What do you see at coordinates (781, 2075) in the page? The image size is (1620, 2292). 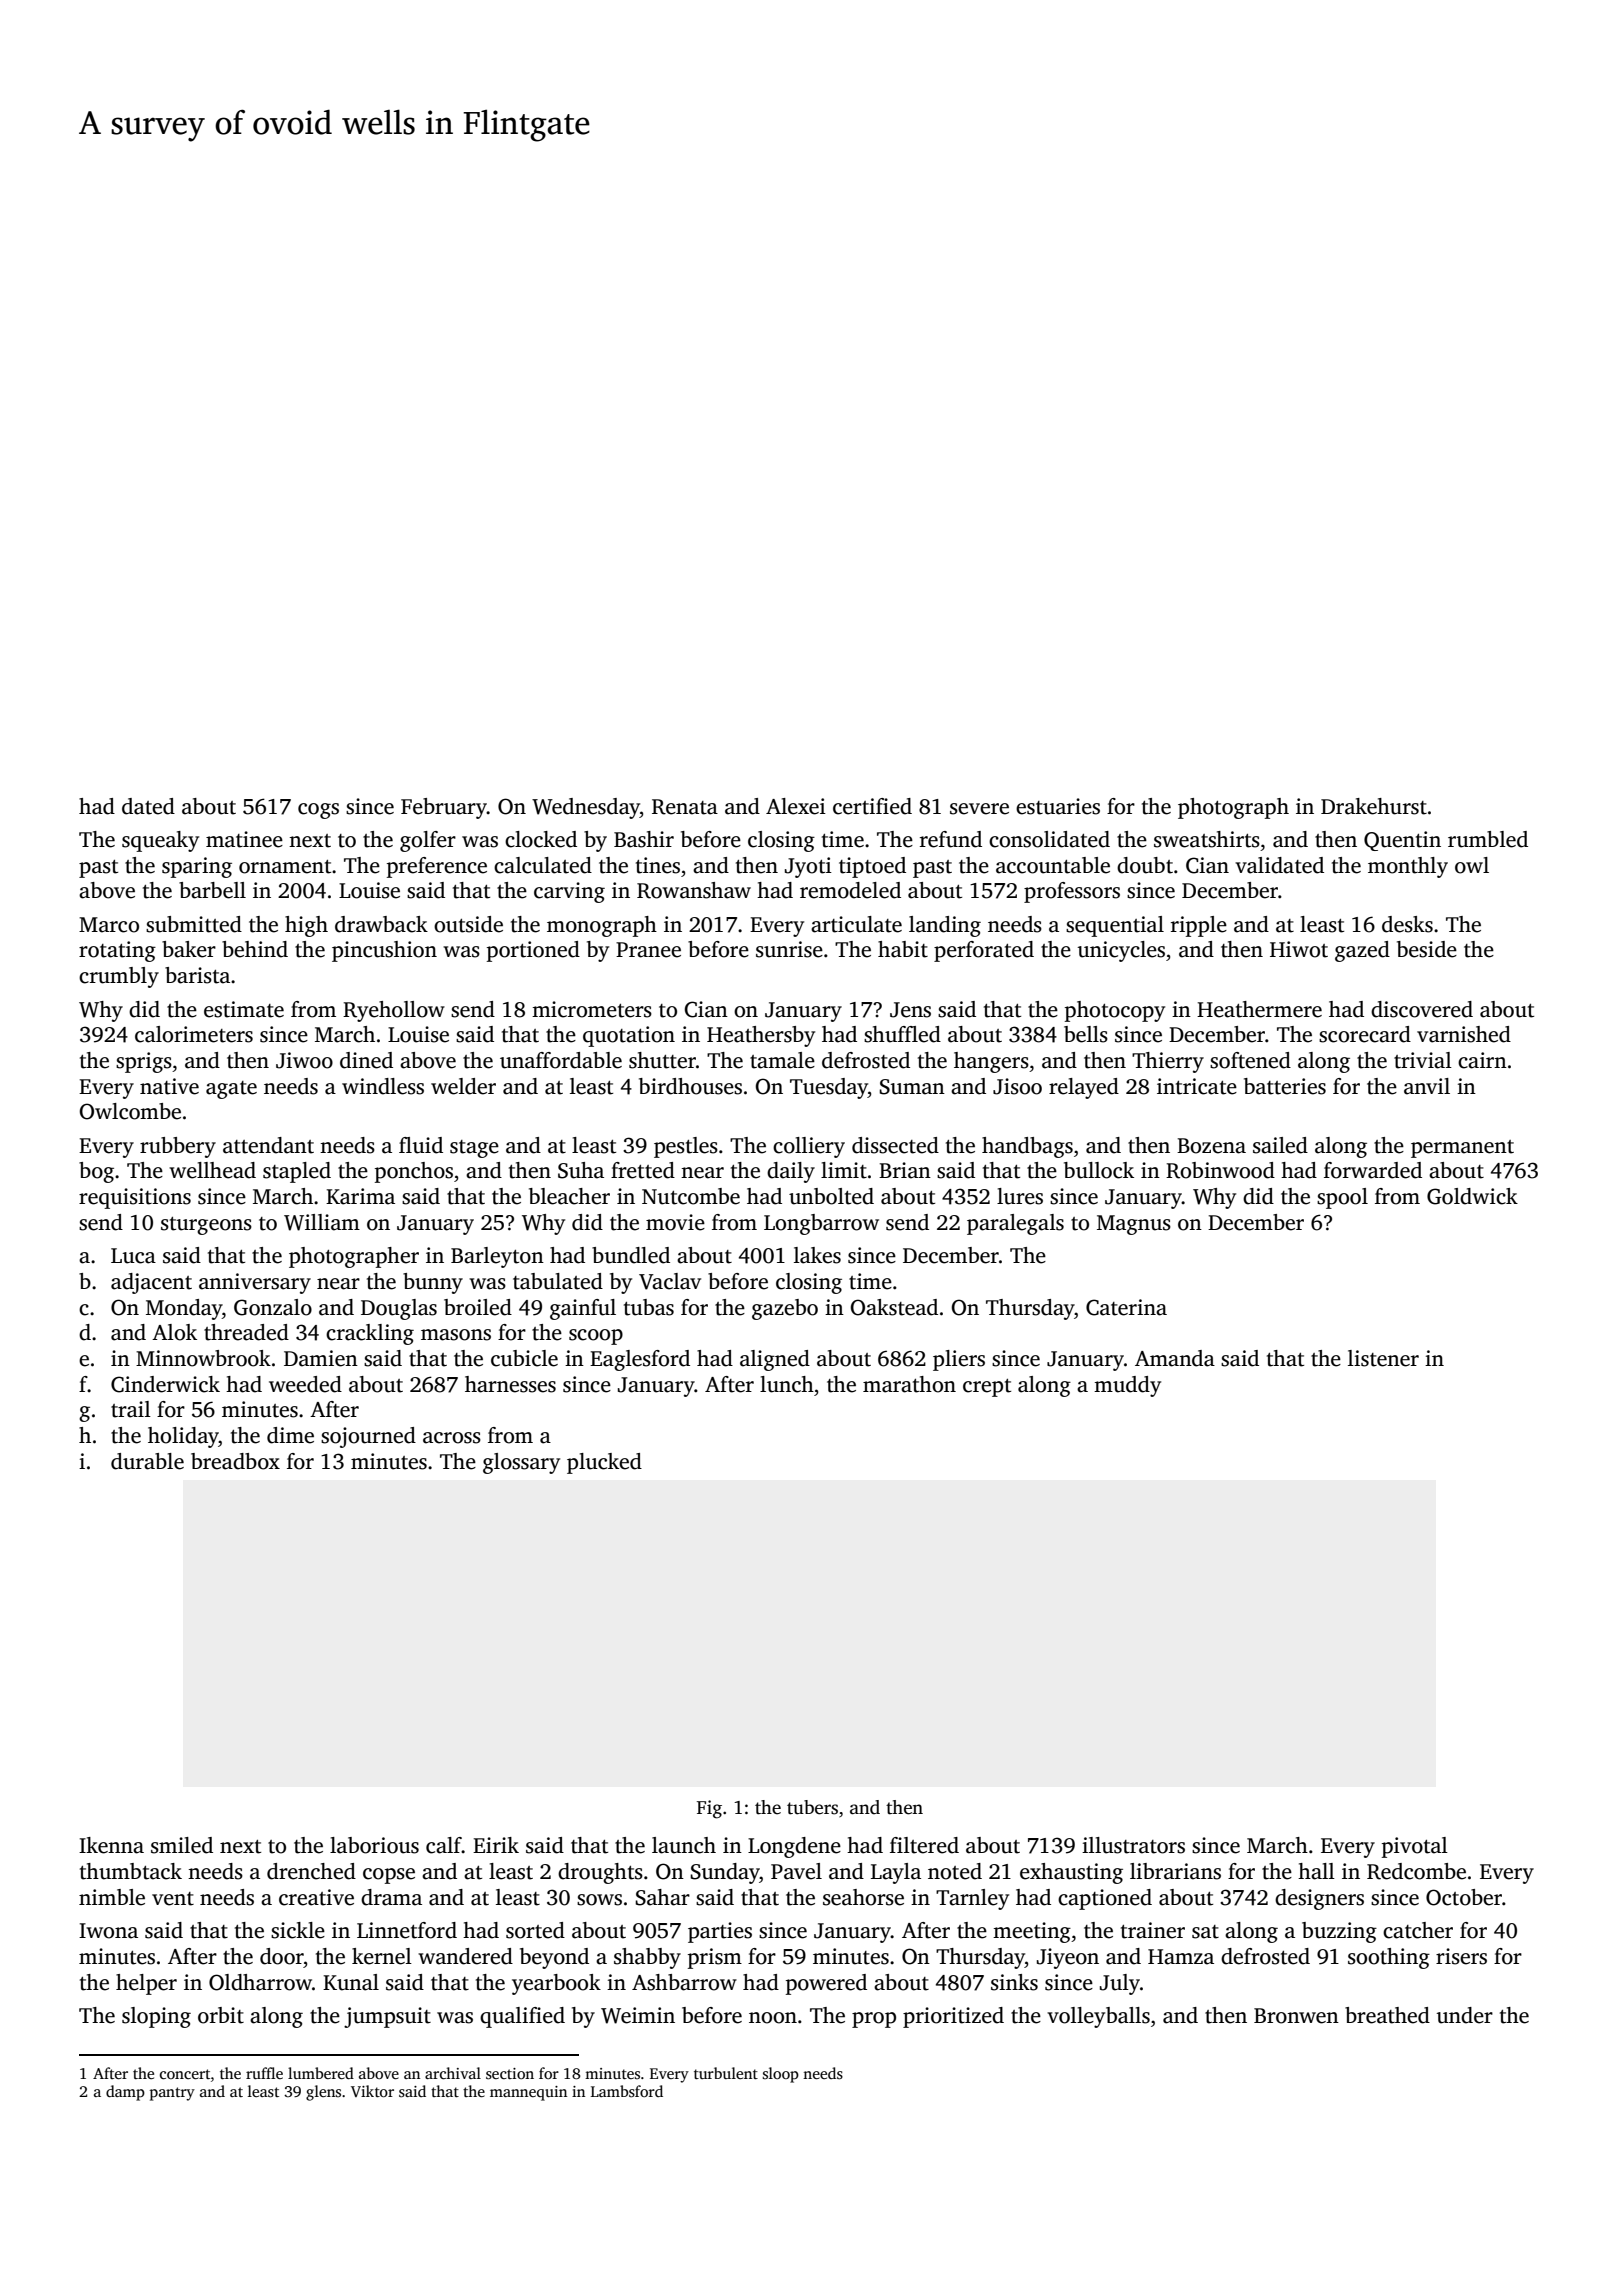 I see `sloop` at bounding box center [781, 2075].
